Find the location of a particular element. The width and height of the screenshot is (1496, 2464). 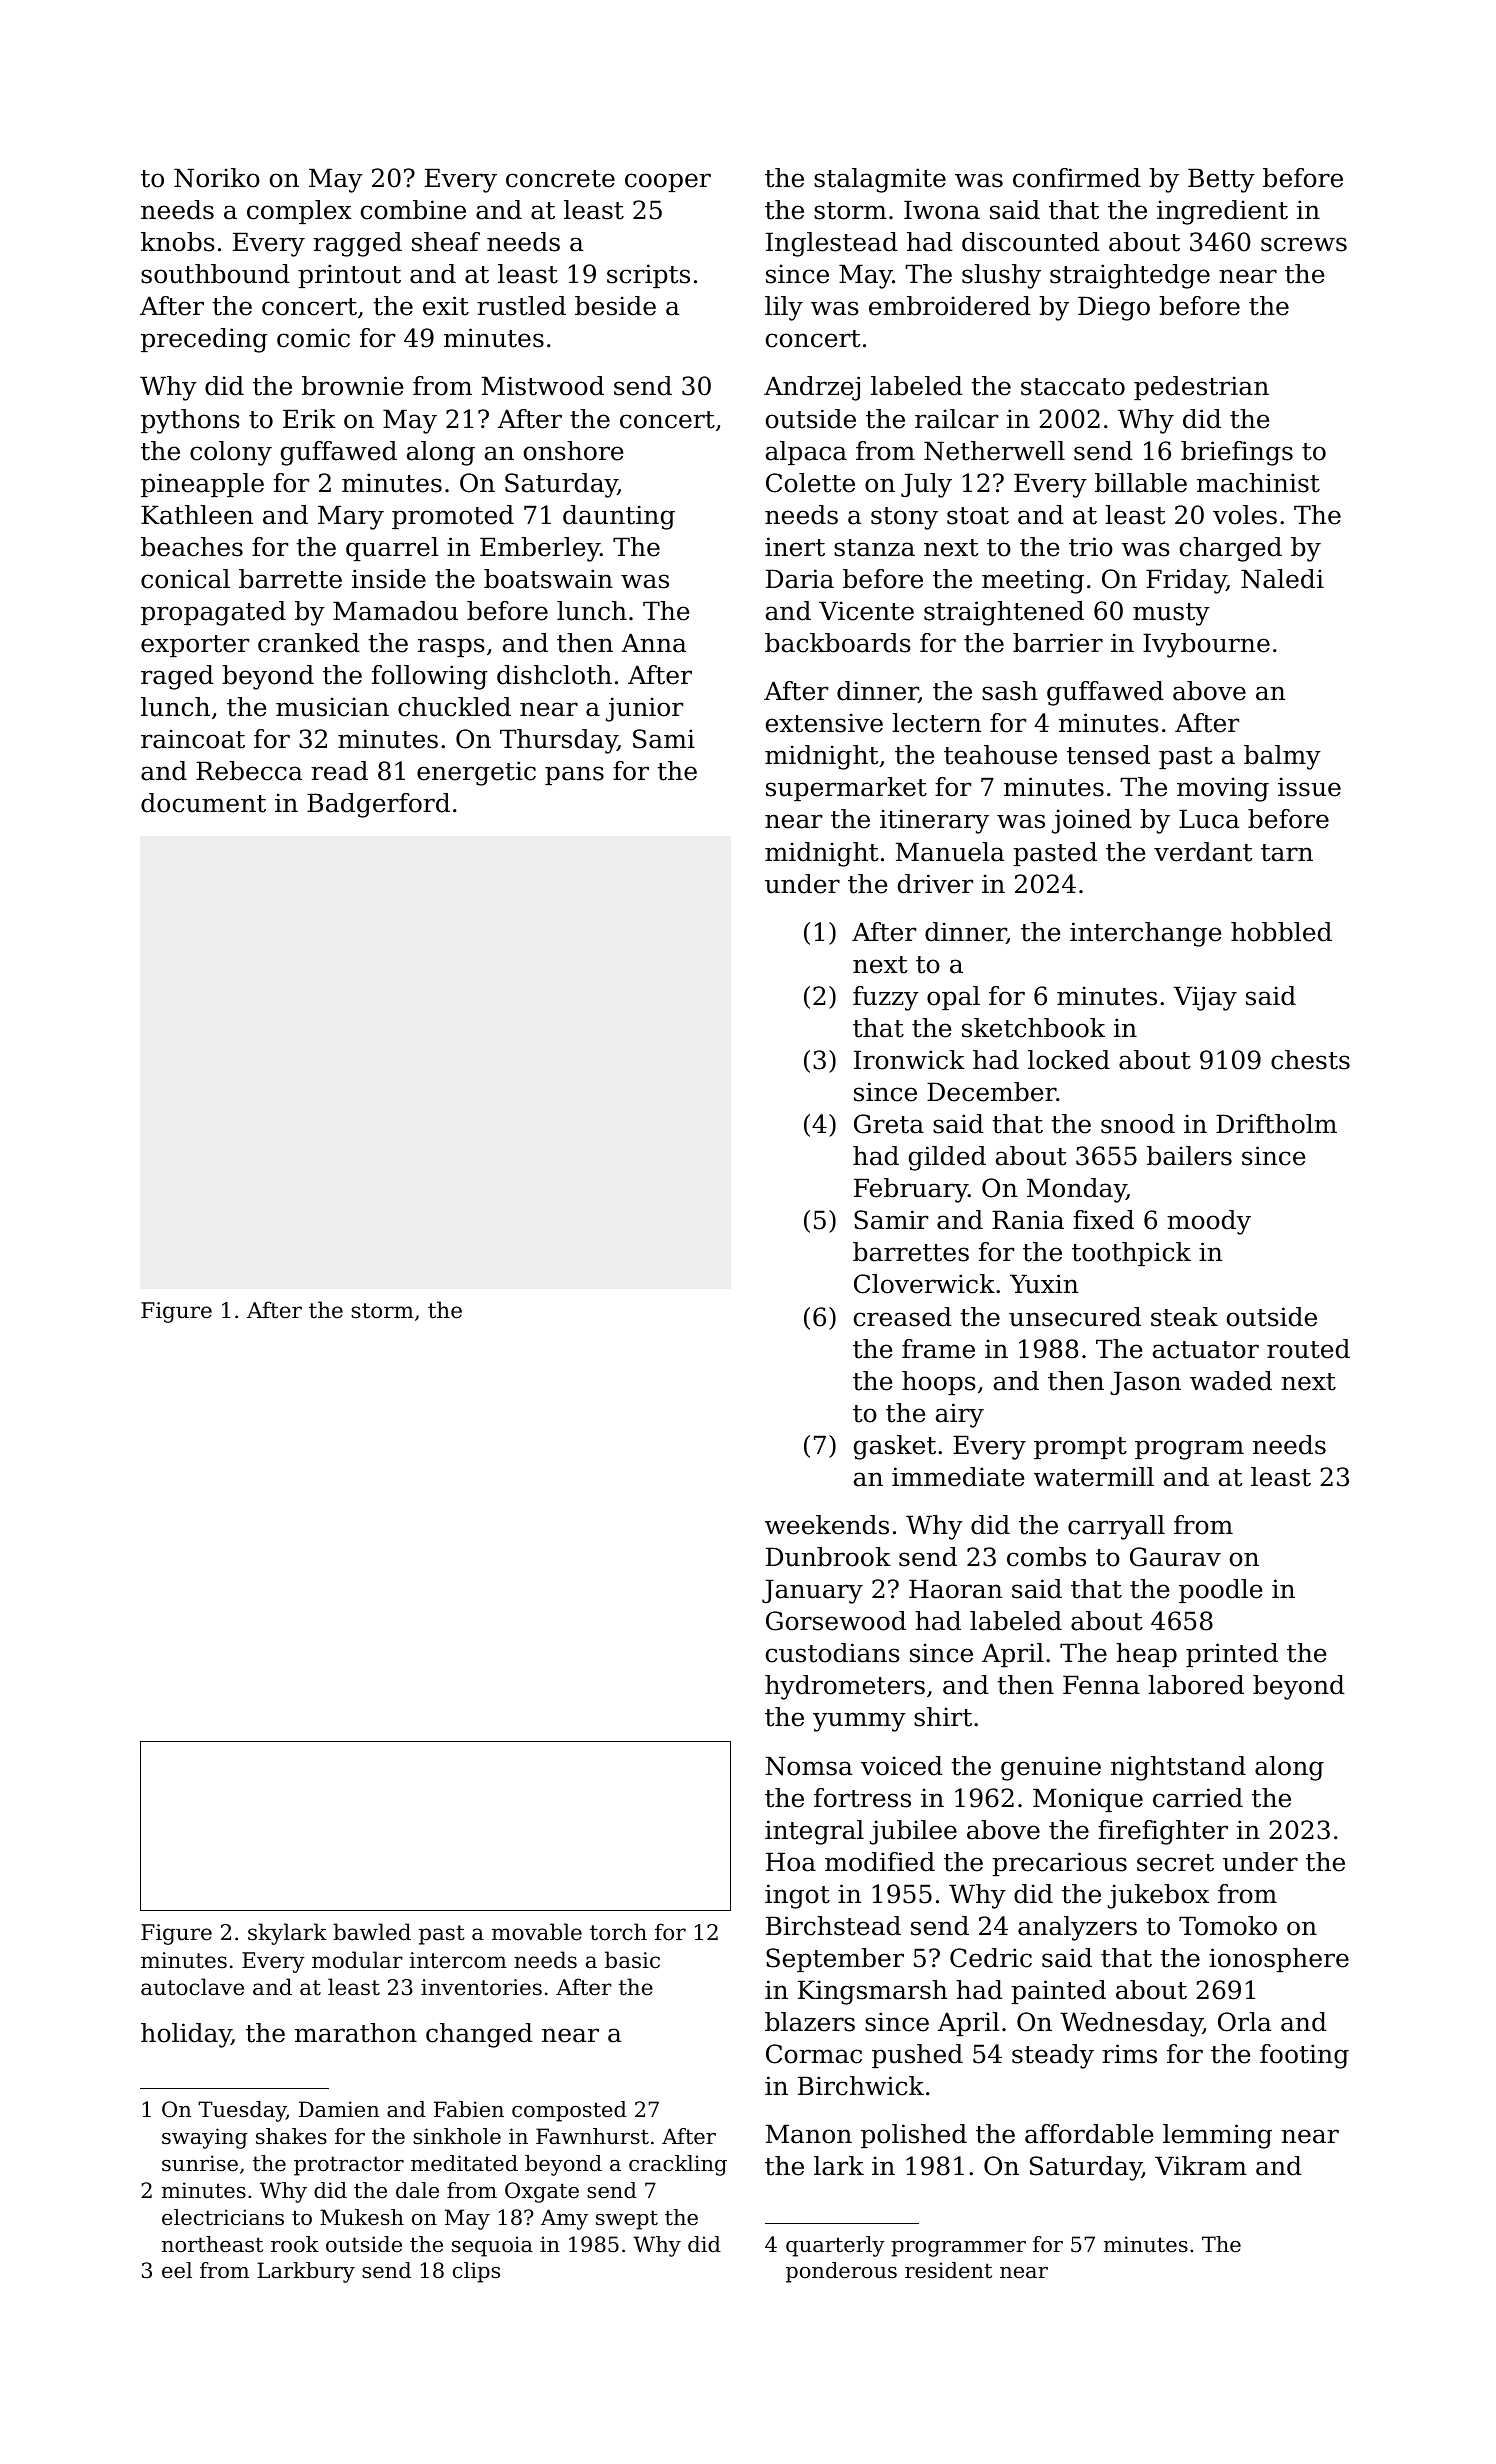

marathon is located at coordinates (356, 2033).
